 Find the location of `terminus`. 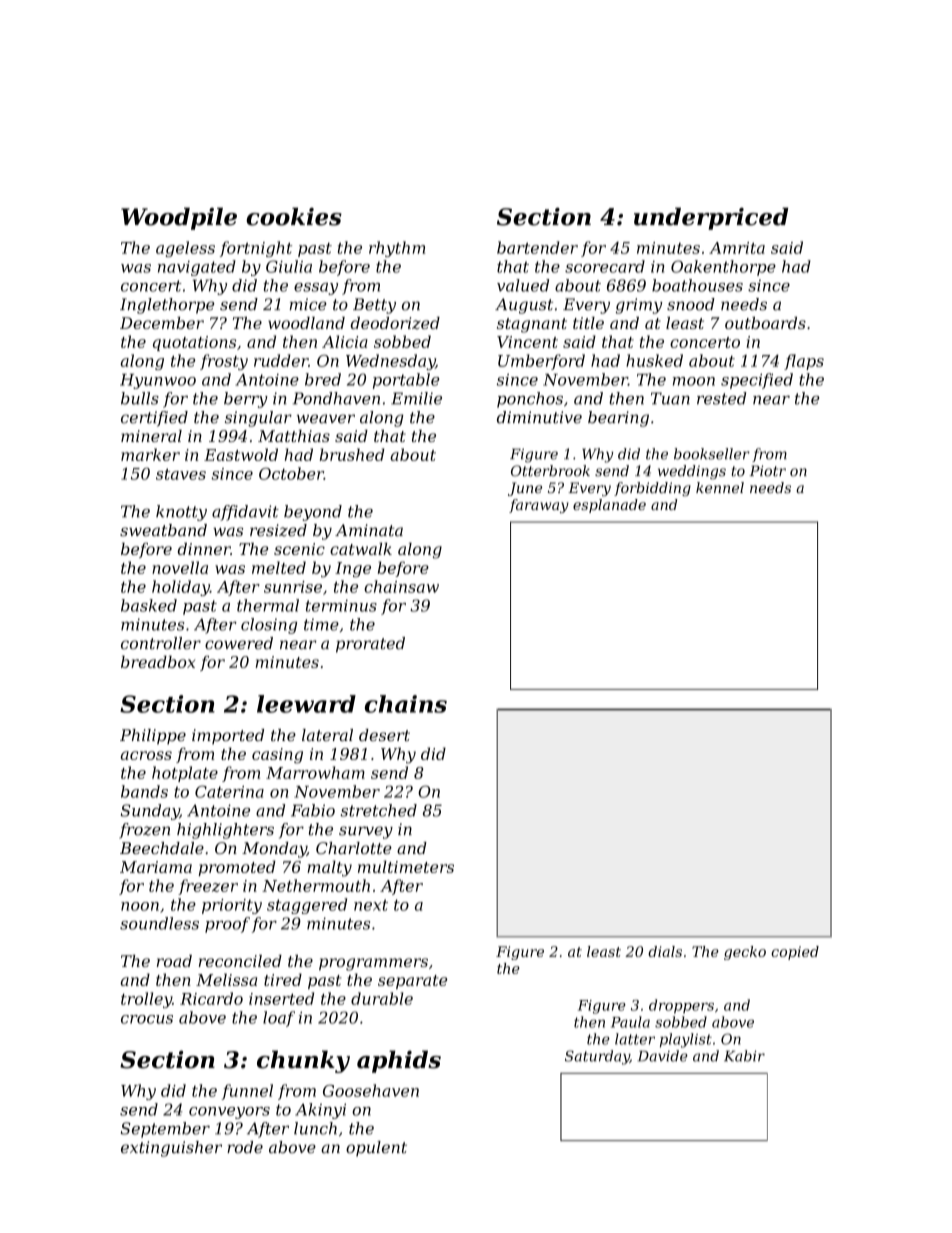

terminus is located at coordinates (341, 606).
